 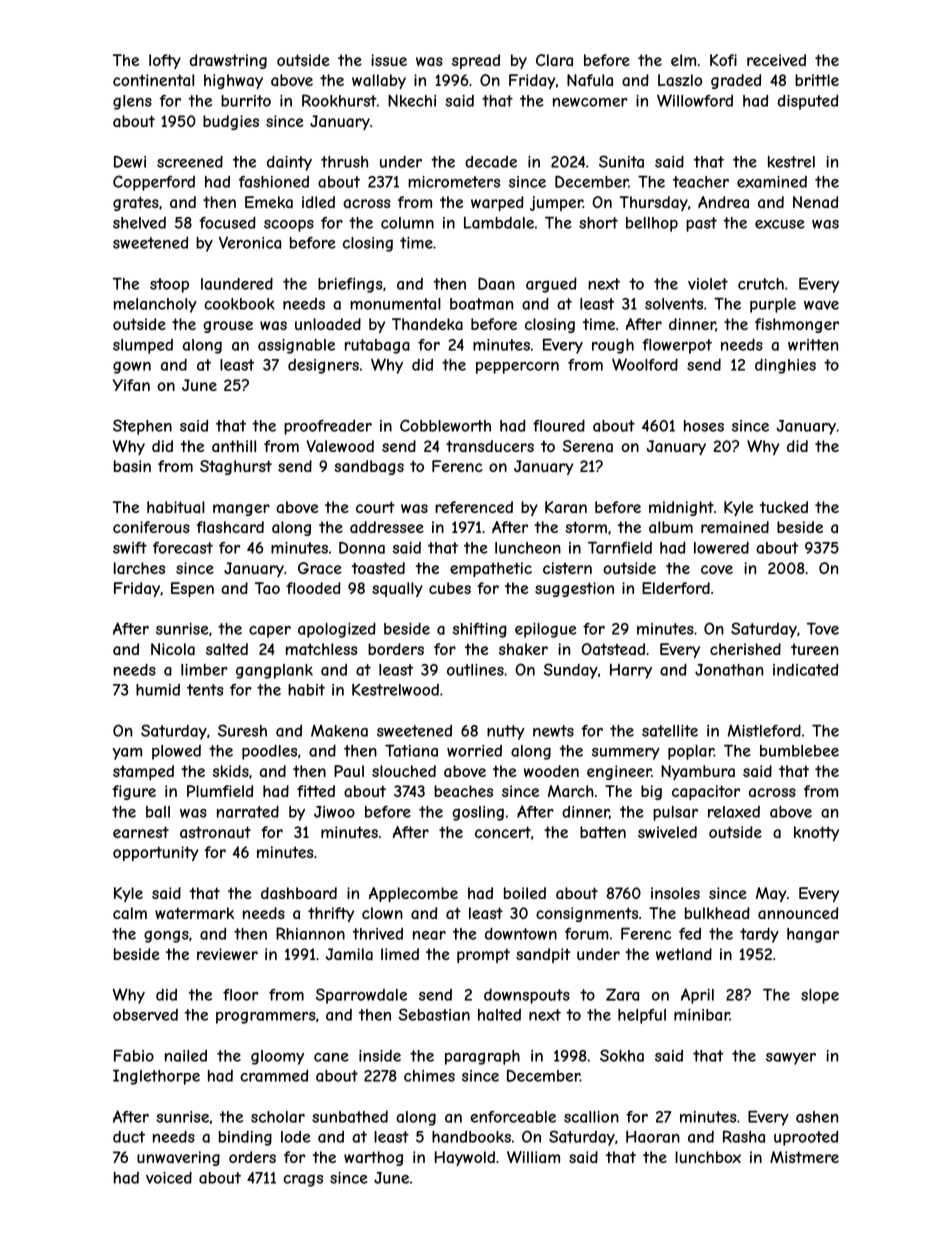 What do you see at coordinates (303, 1180) in the image?
I see `crags` at bounding box center [303, 1180].
